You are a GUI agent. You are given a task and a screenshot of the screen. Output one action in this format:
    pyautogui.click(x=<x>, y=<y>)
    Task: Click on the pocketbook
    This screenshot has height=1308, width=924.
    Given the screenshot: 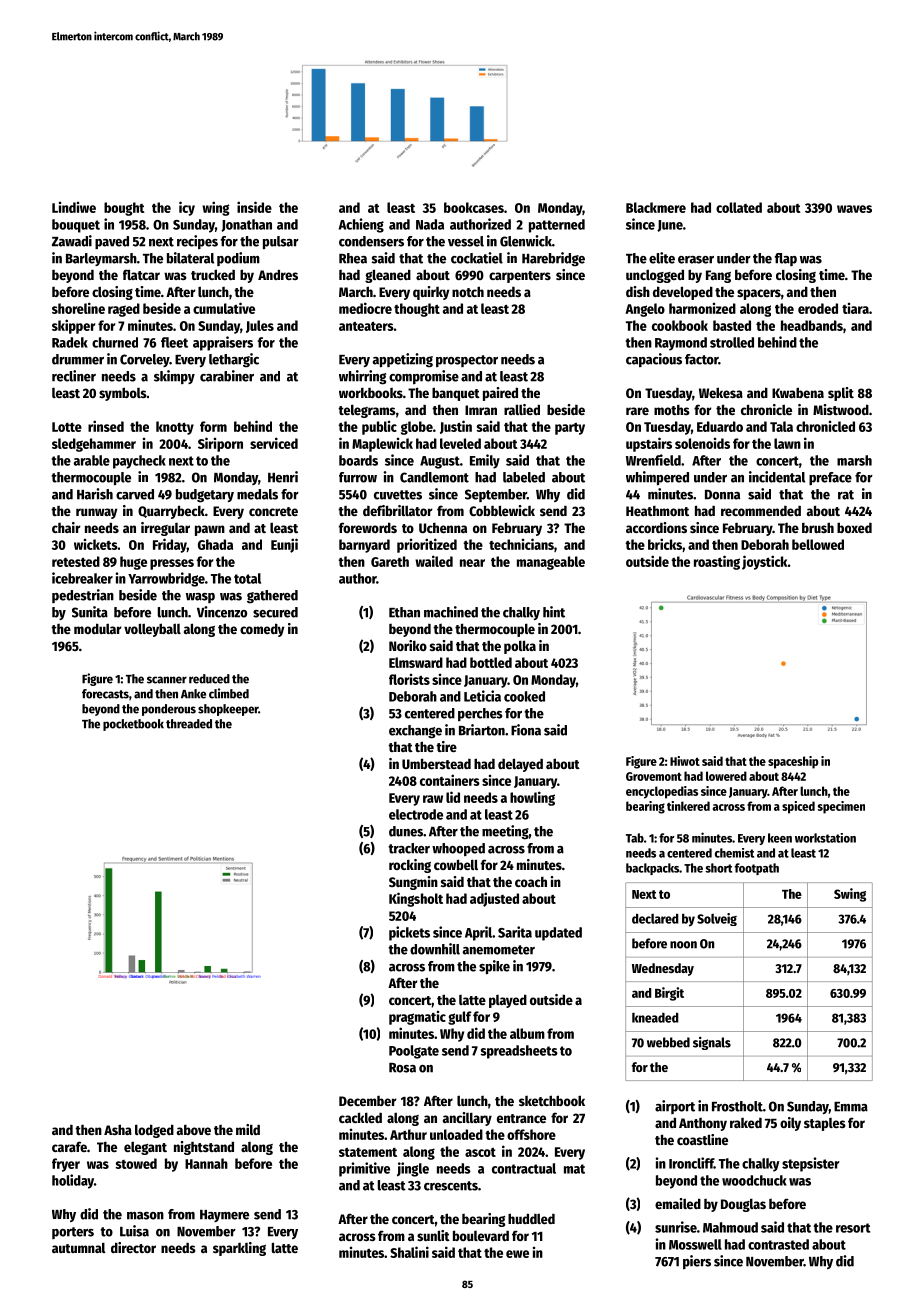 What is the action you would take?
    pyautogui.click(x=133, y=725)
